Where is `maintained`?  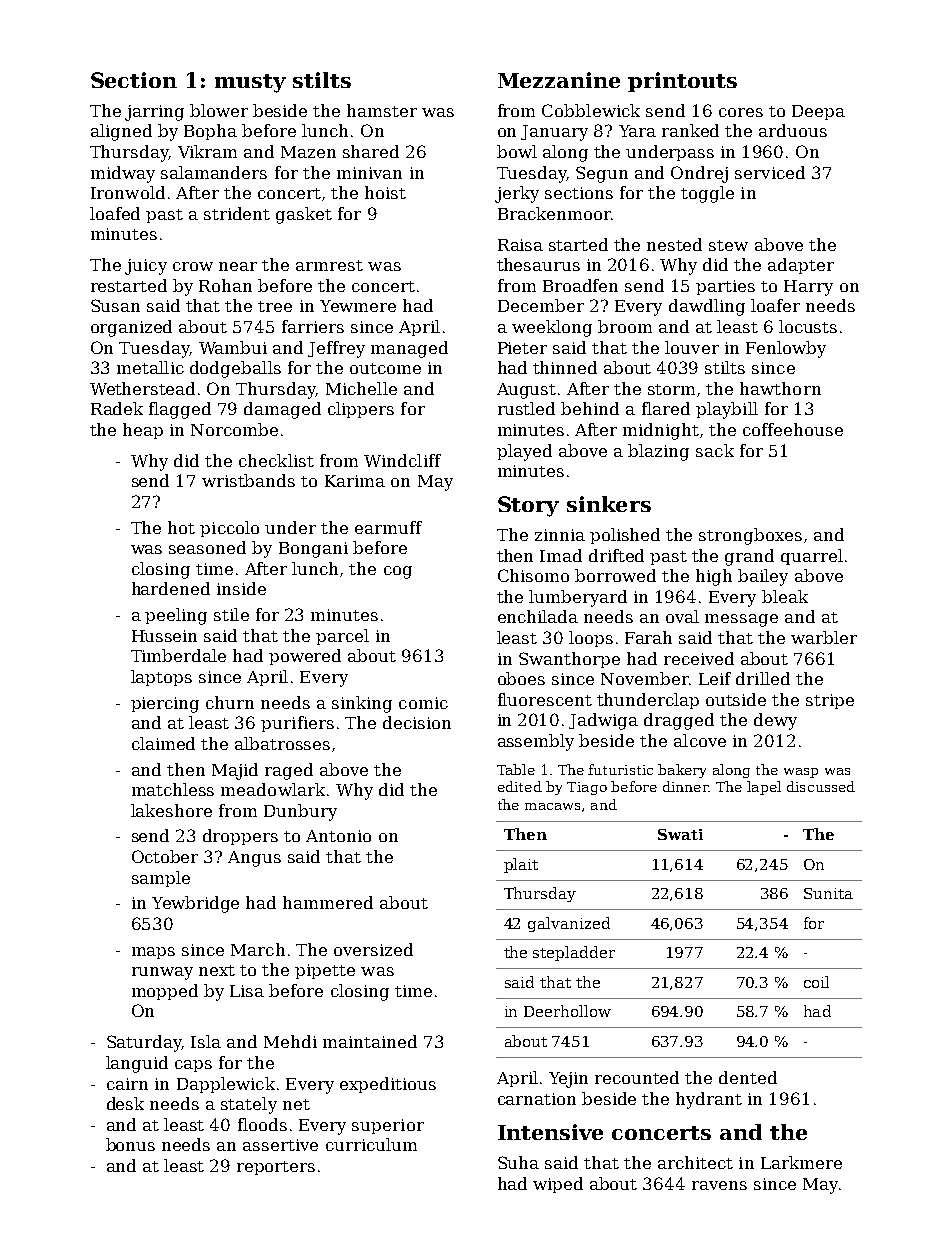
maintained is located at coordinates (370, 1041).
